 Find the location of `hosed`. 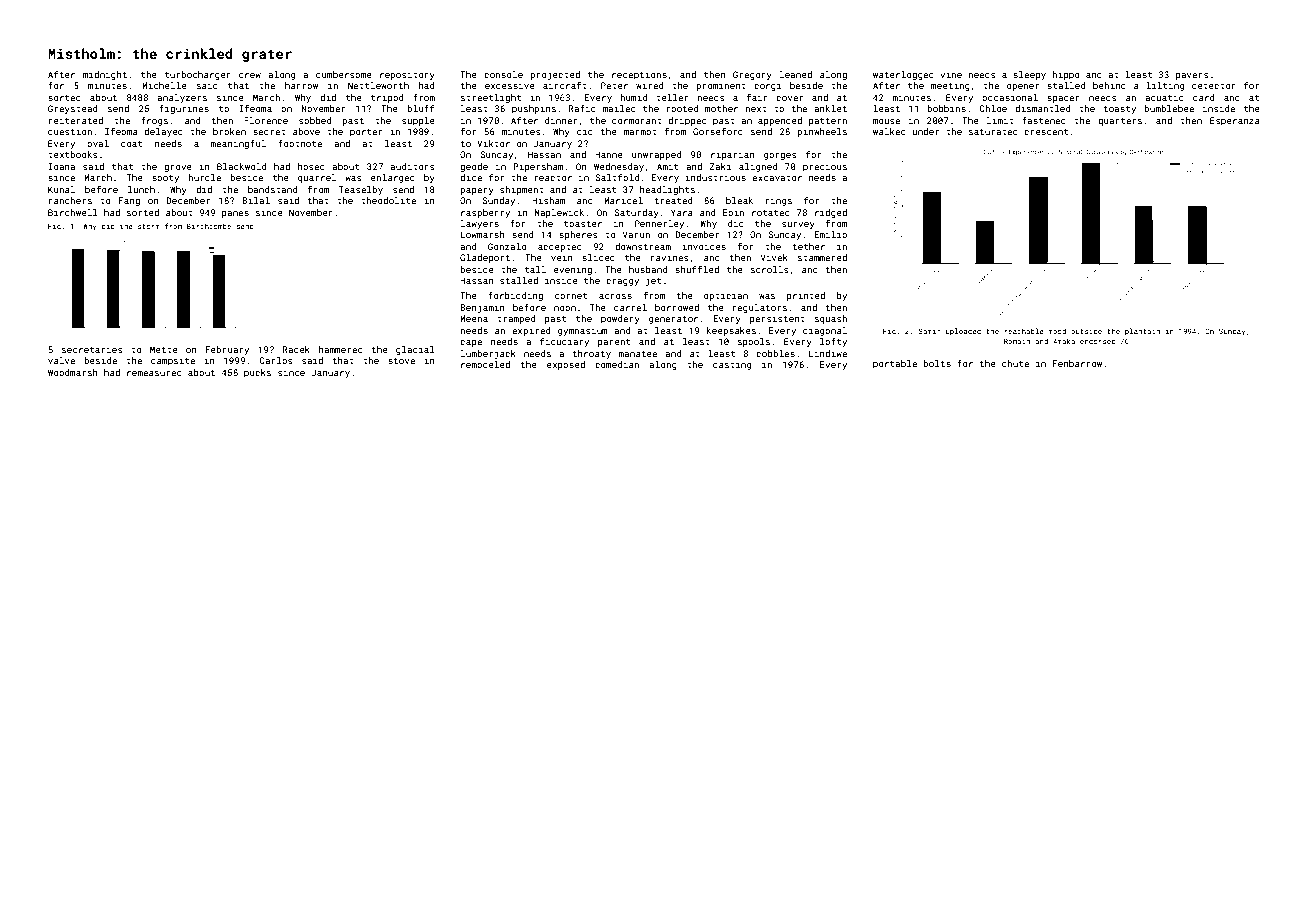

hosed is located at coordinates (311, 166).
